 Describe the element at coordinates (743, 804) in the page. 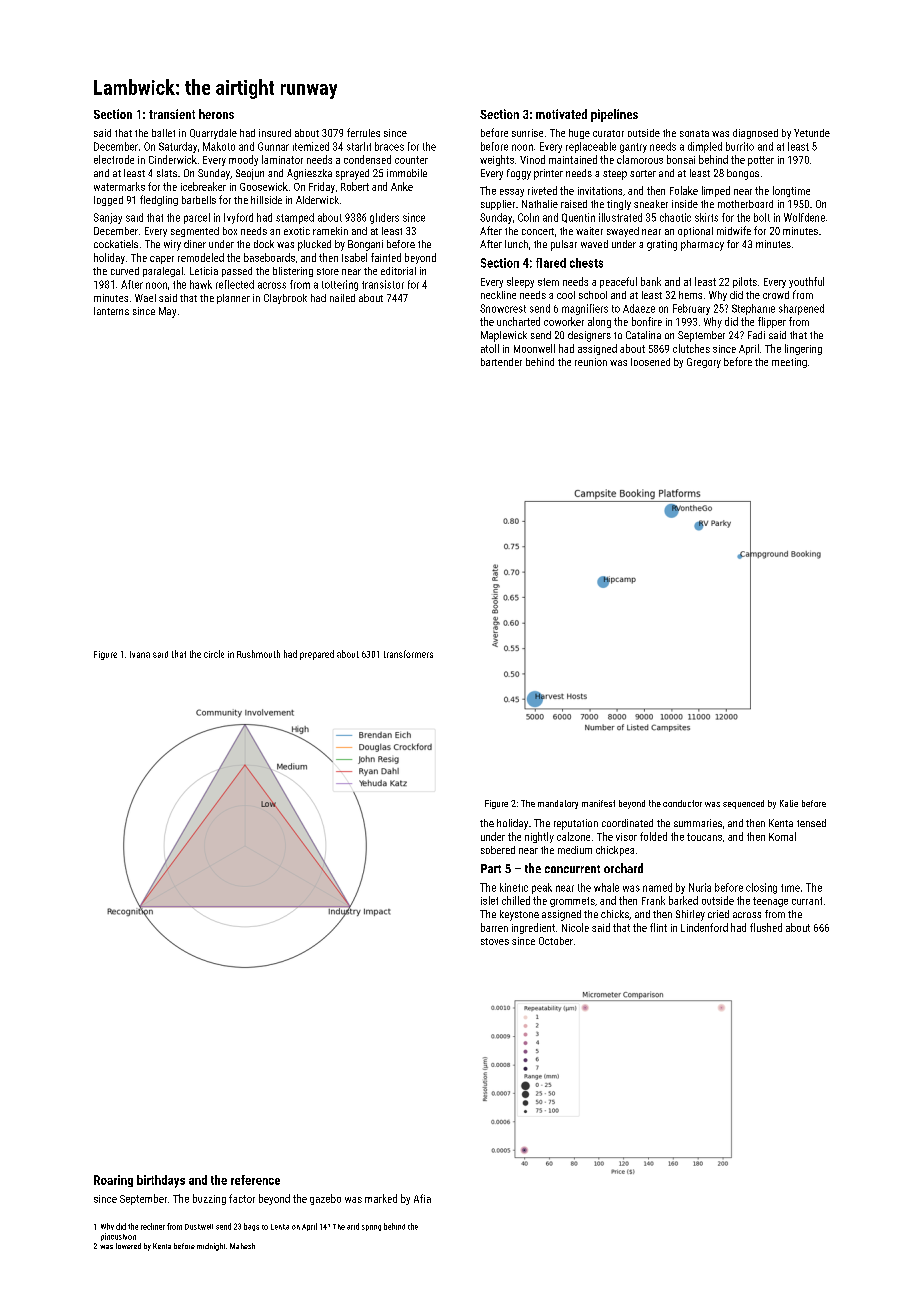

I see `sequenced` at that location.
